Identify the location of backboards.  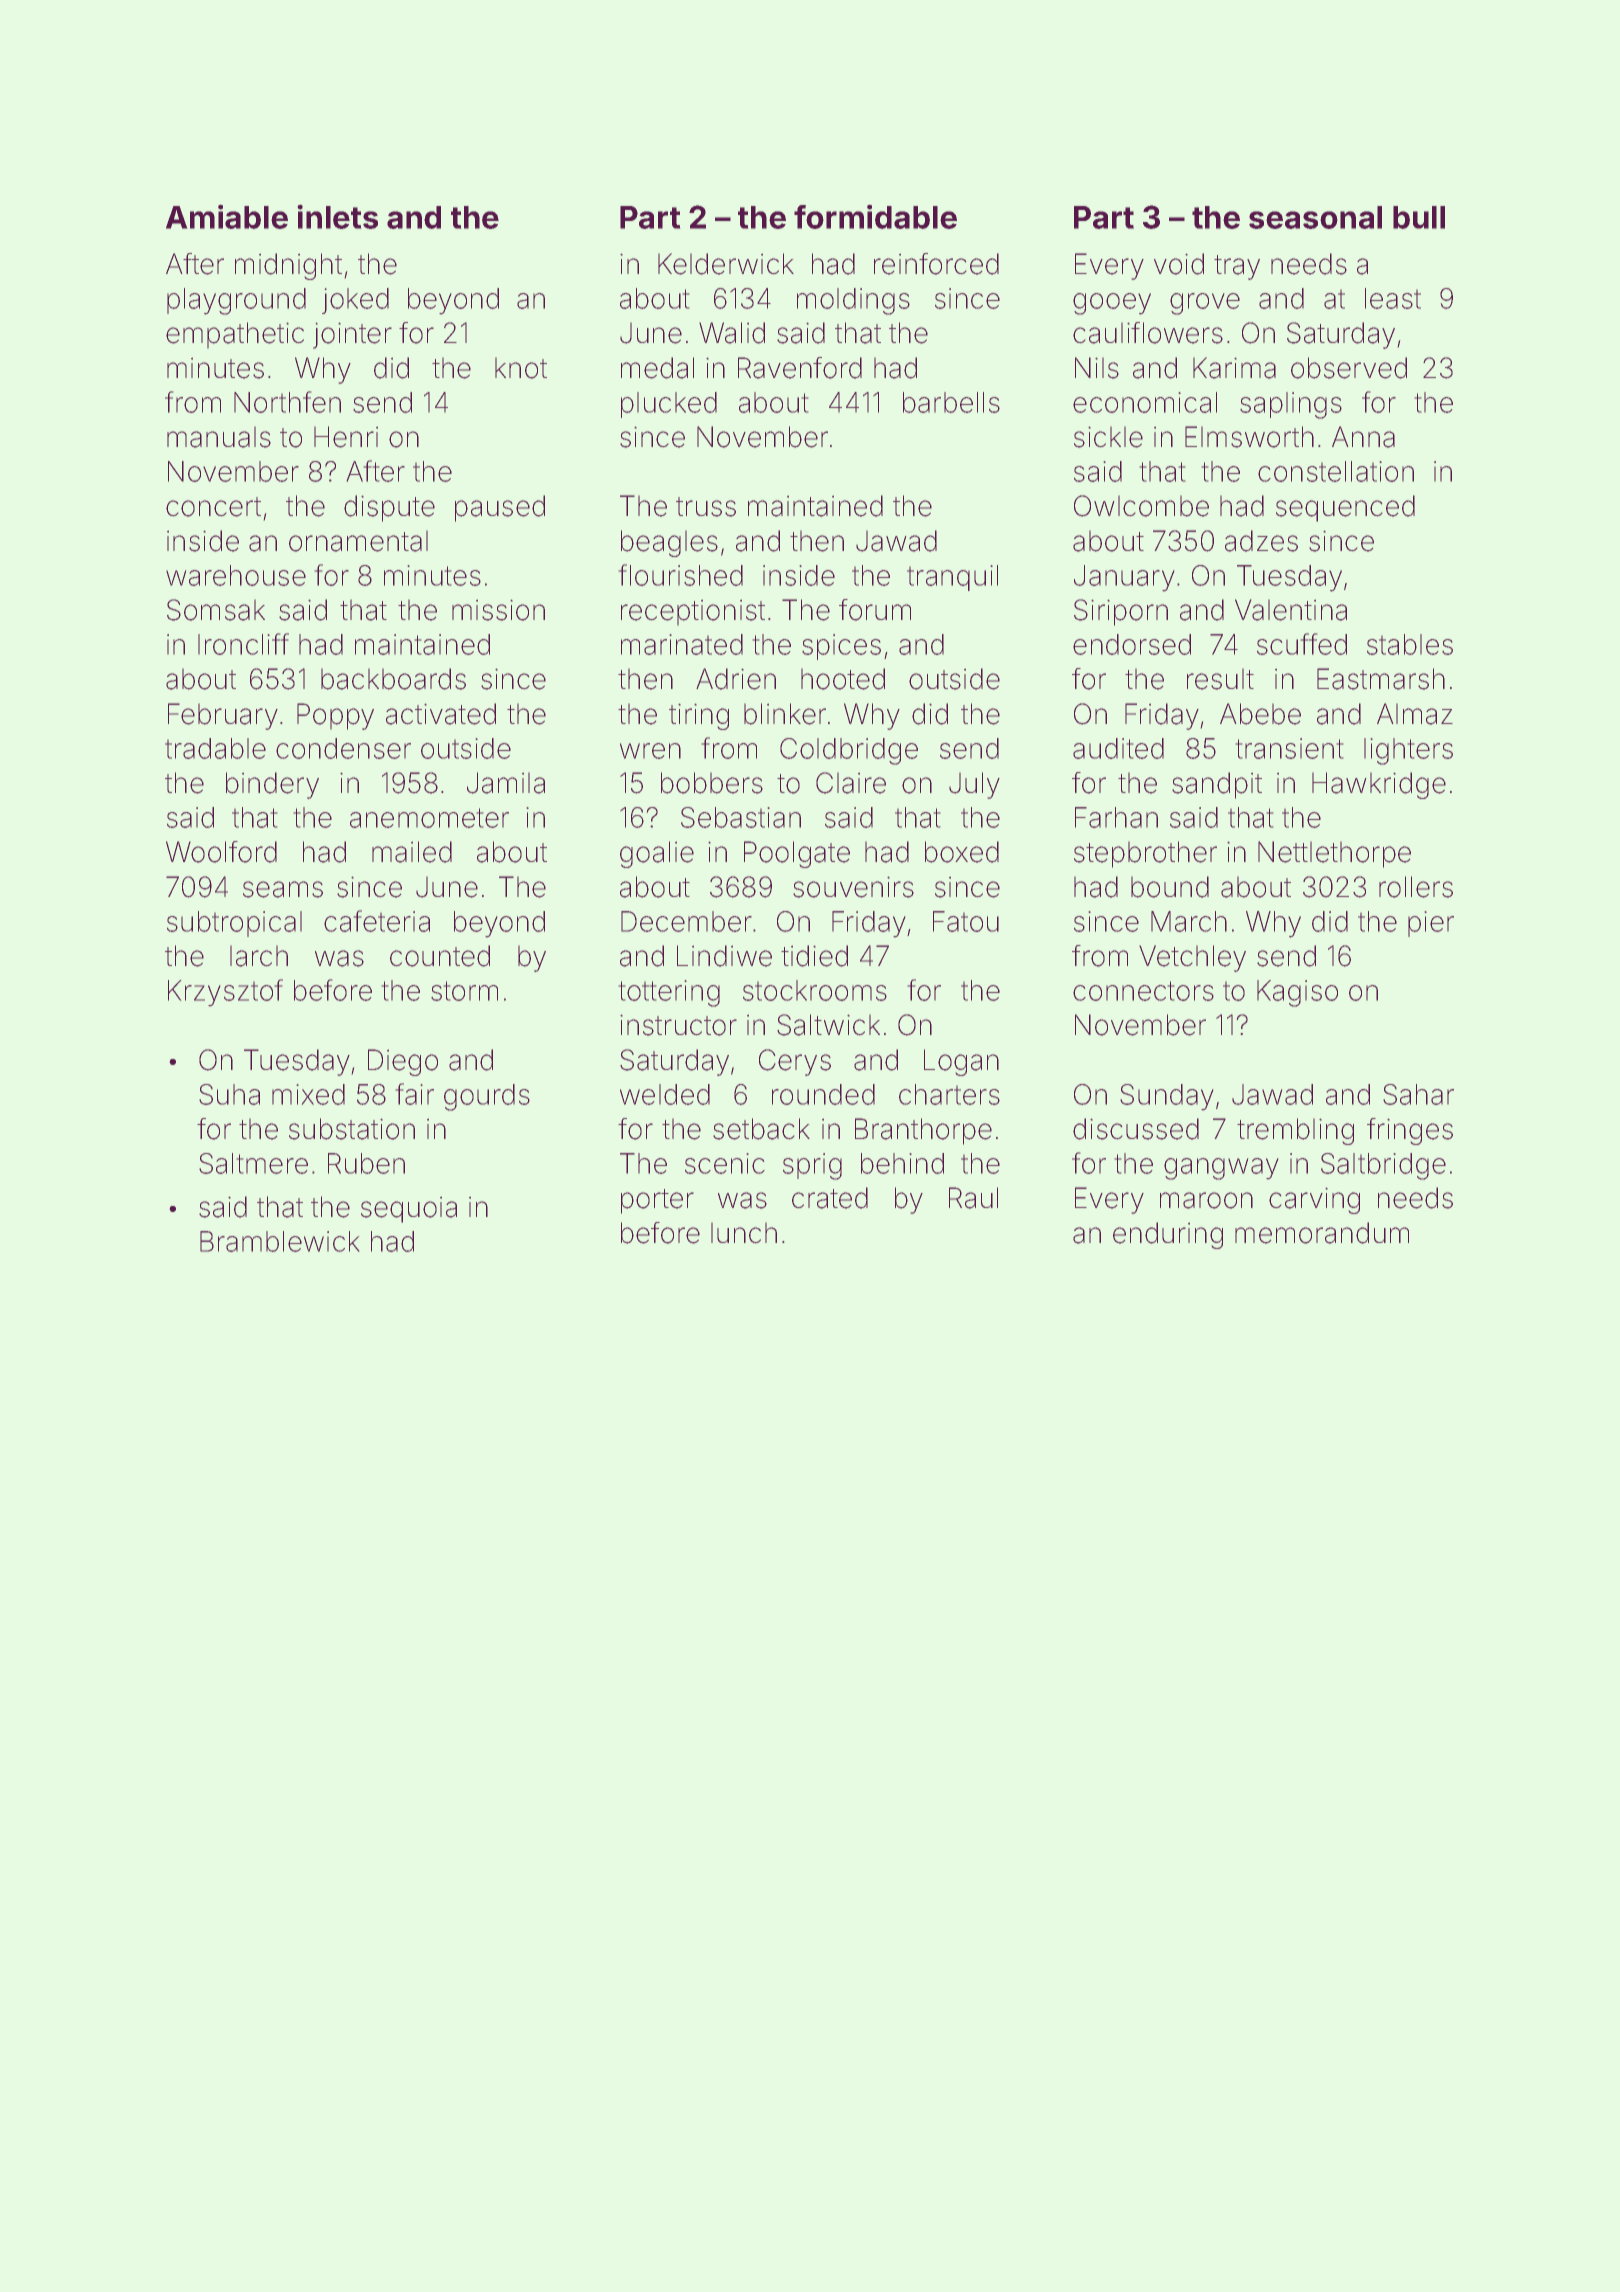
(393, 679).
